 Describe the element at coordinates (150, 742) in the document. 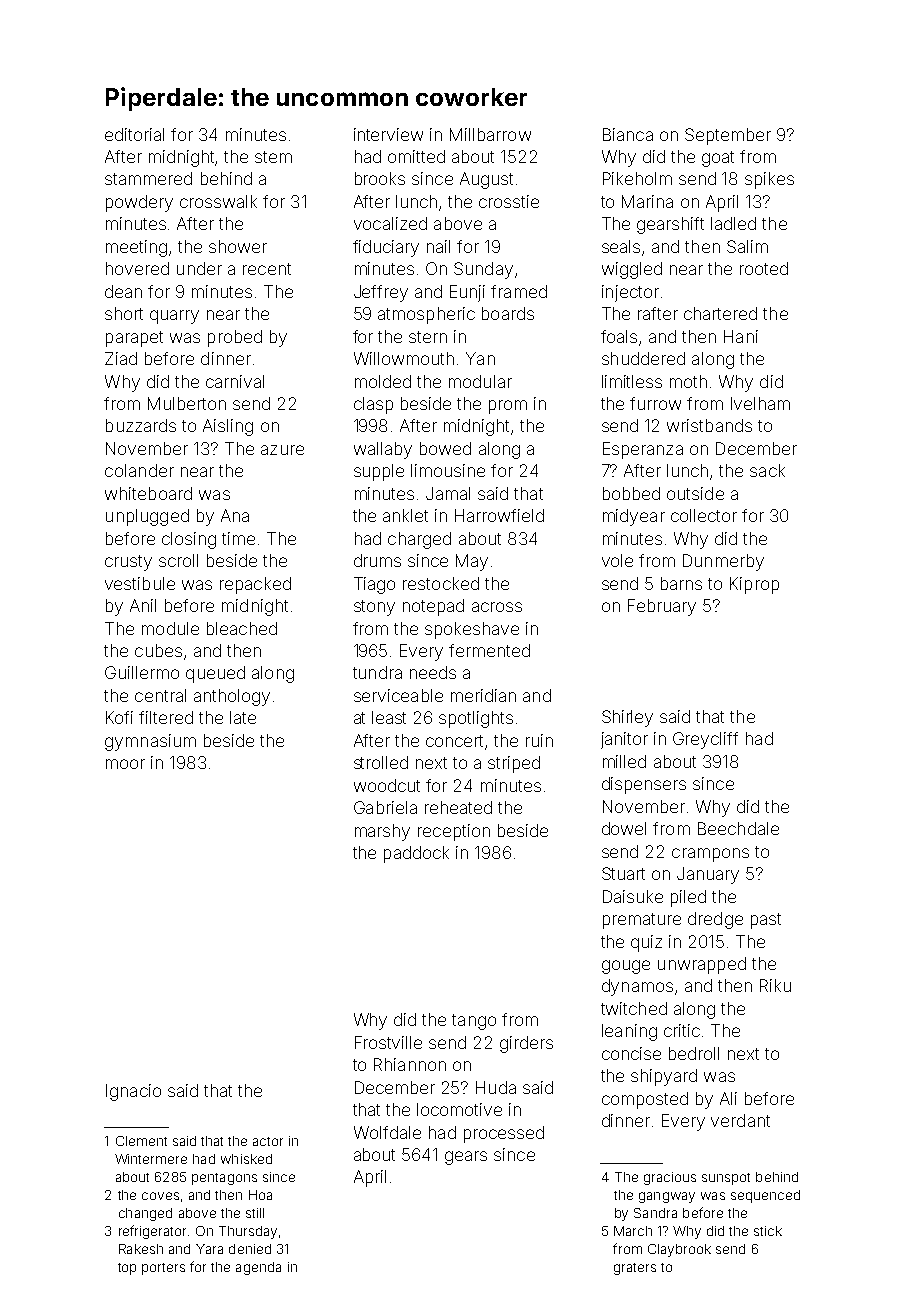

I see `gymnasium` at that location.
